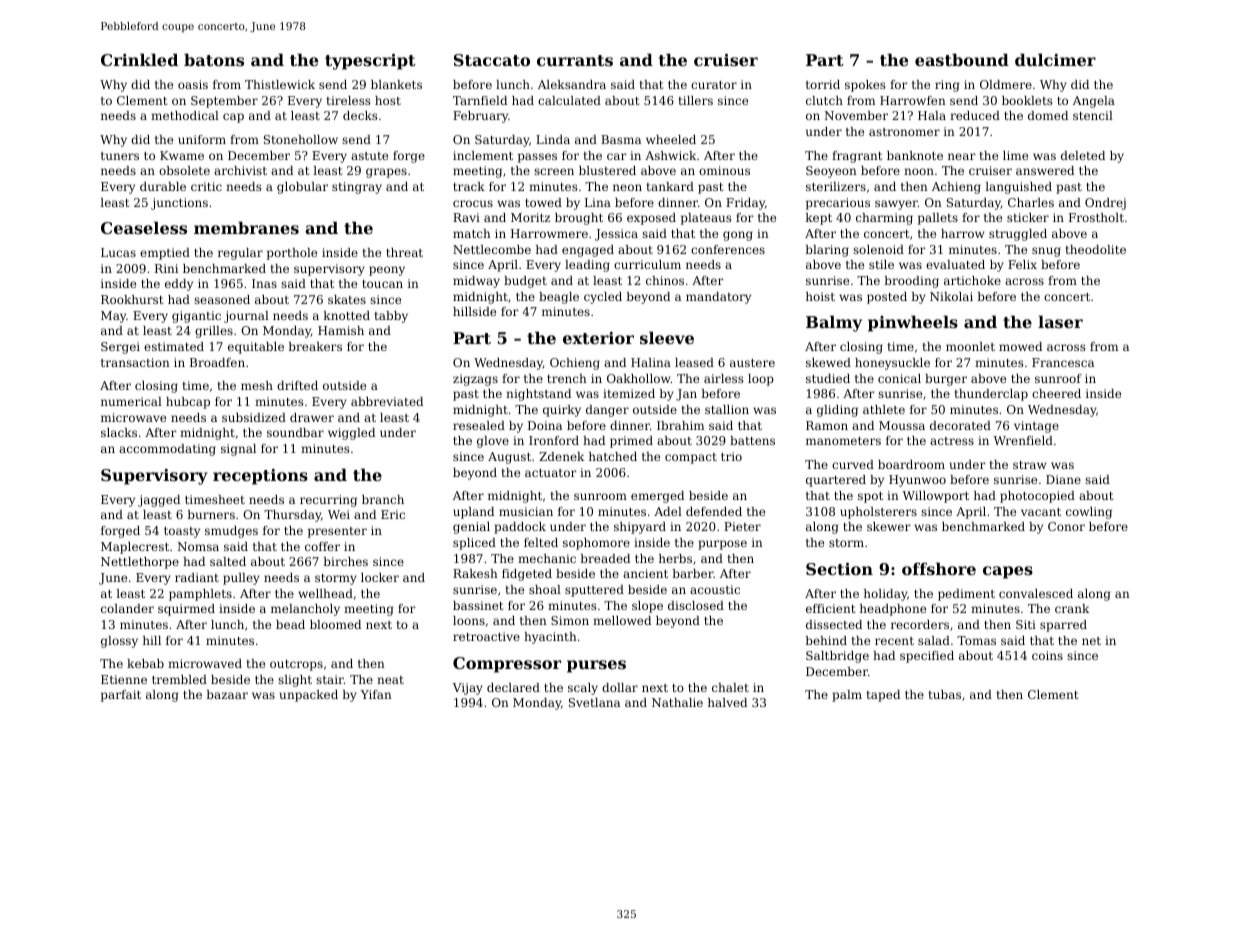  What do you see at coordinates (727, 702) in the screenshot?
I see `halved` at bounding box center [727, 702].
